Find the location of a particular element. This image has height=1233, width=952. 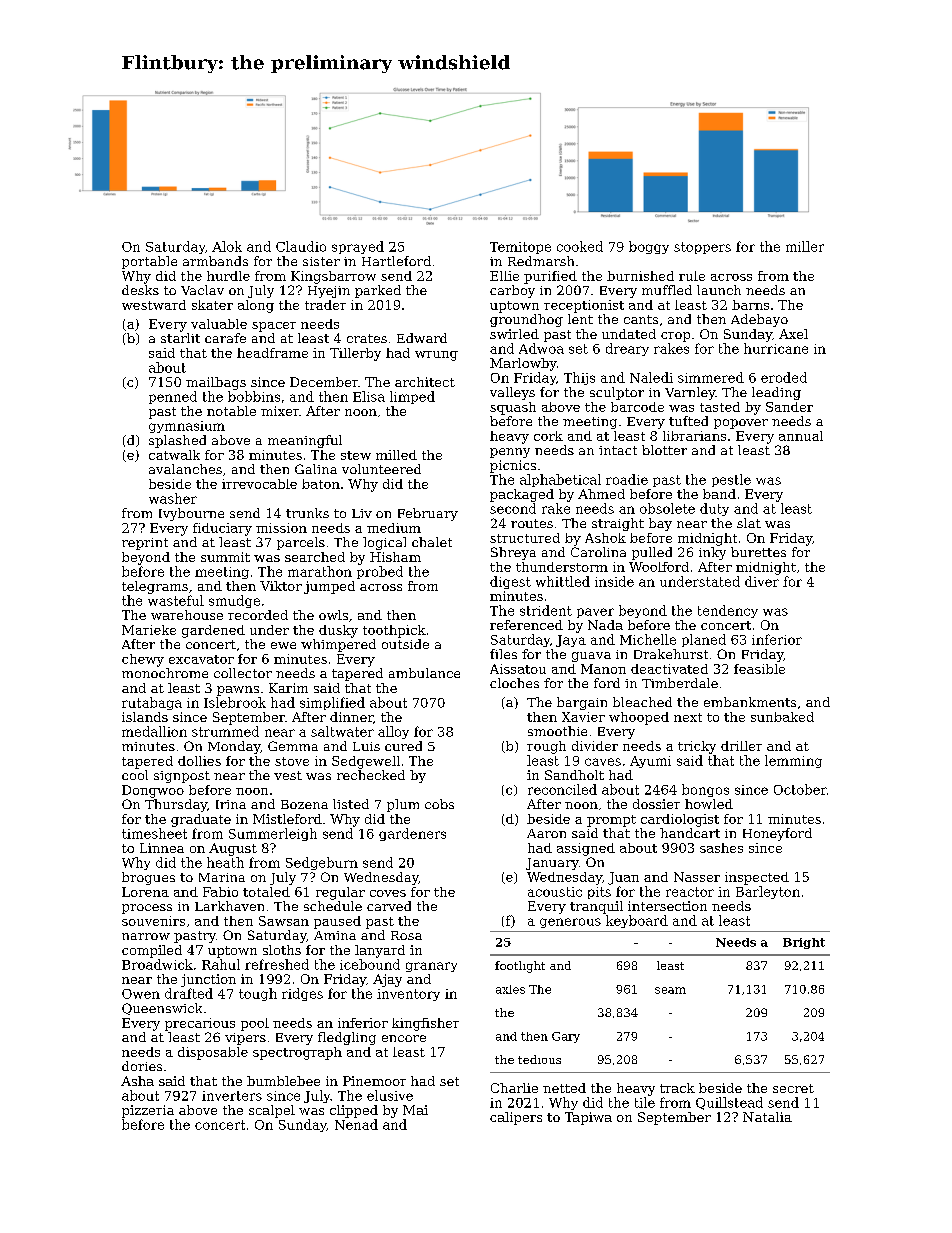

sashes is located at coordinates (721, 848).
